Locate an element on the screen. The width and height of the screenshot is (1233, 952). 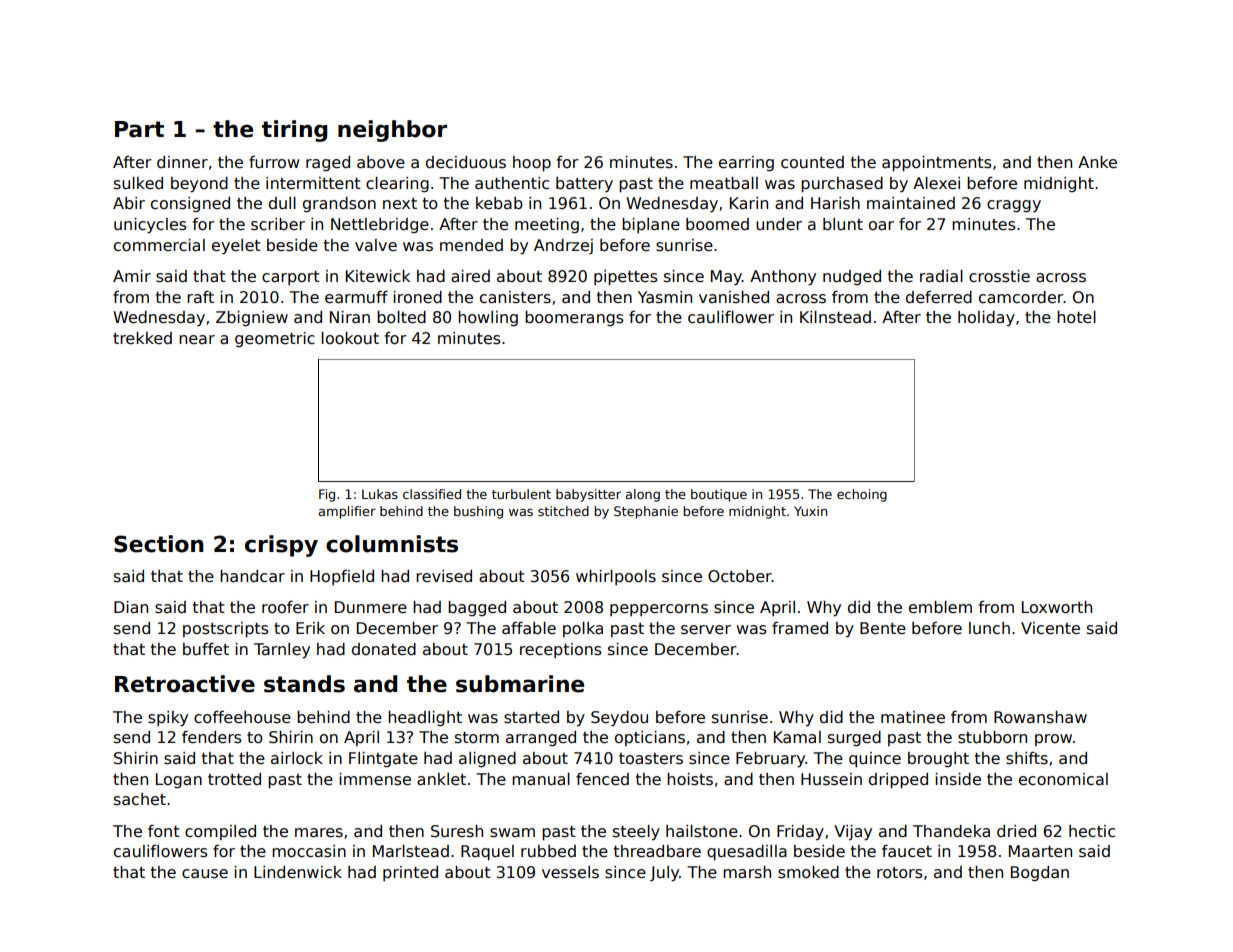
Kilnstead is located at coordinates (835, 317).
